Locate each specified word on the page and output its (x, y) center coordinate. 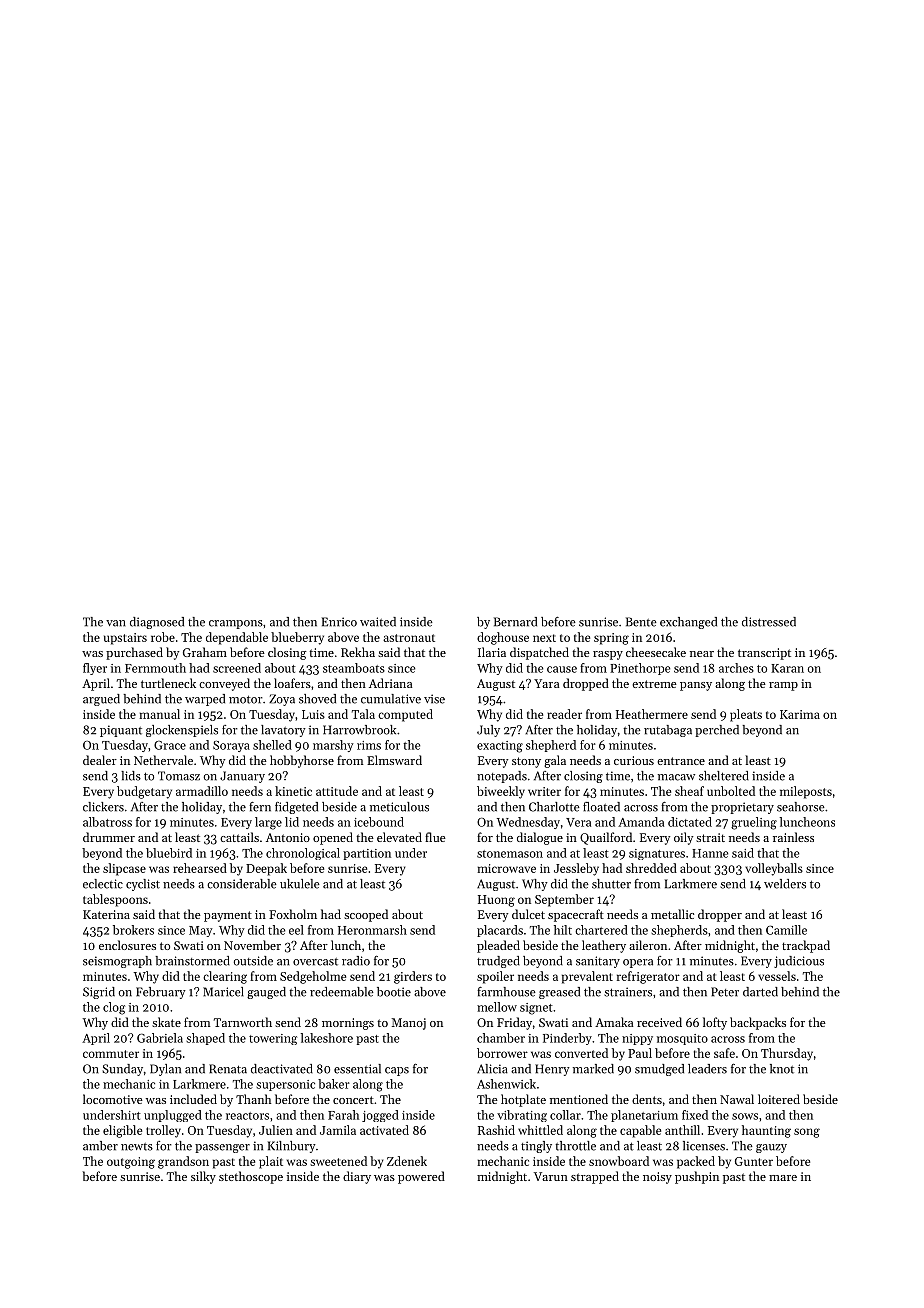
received (659, 1022)
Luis (313, 714)
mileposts (806, 792)
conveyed (224, 684)
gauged (266, 993)
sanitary (598, 962)
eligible (122, 1131)
